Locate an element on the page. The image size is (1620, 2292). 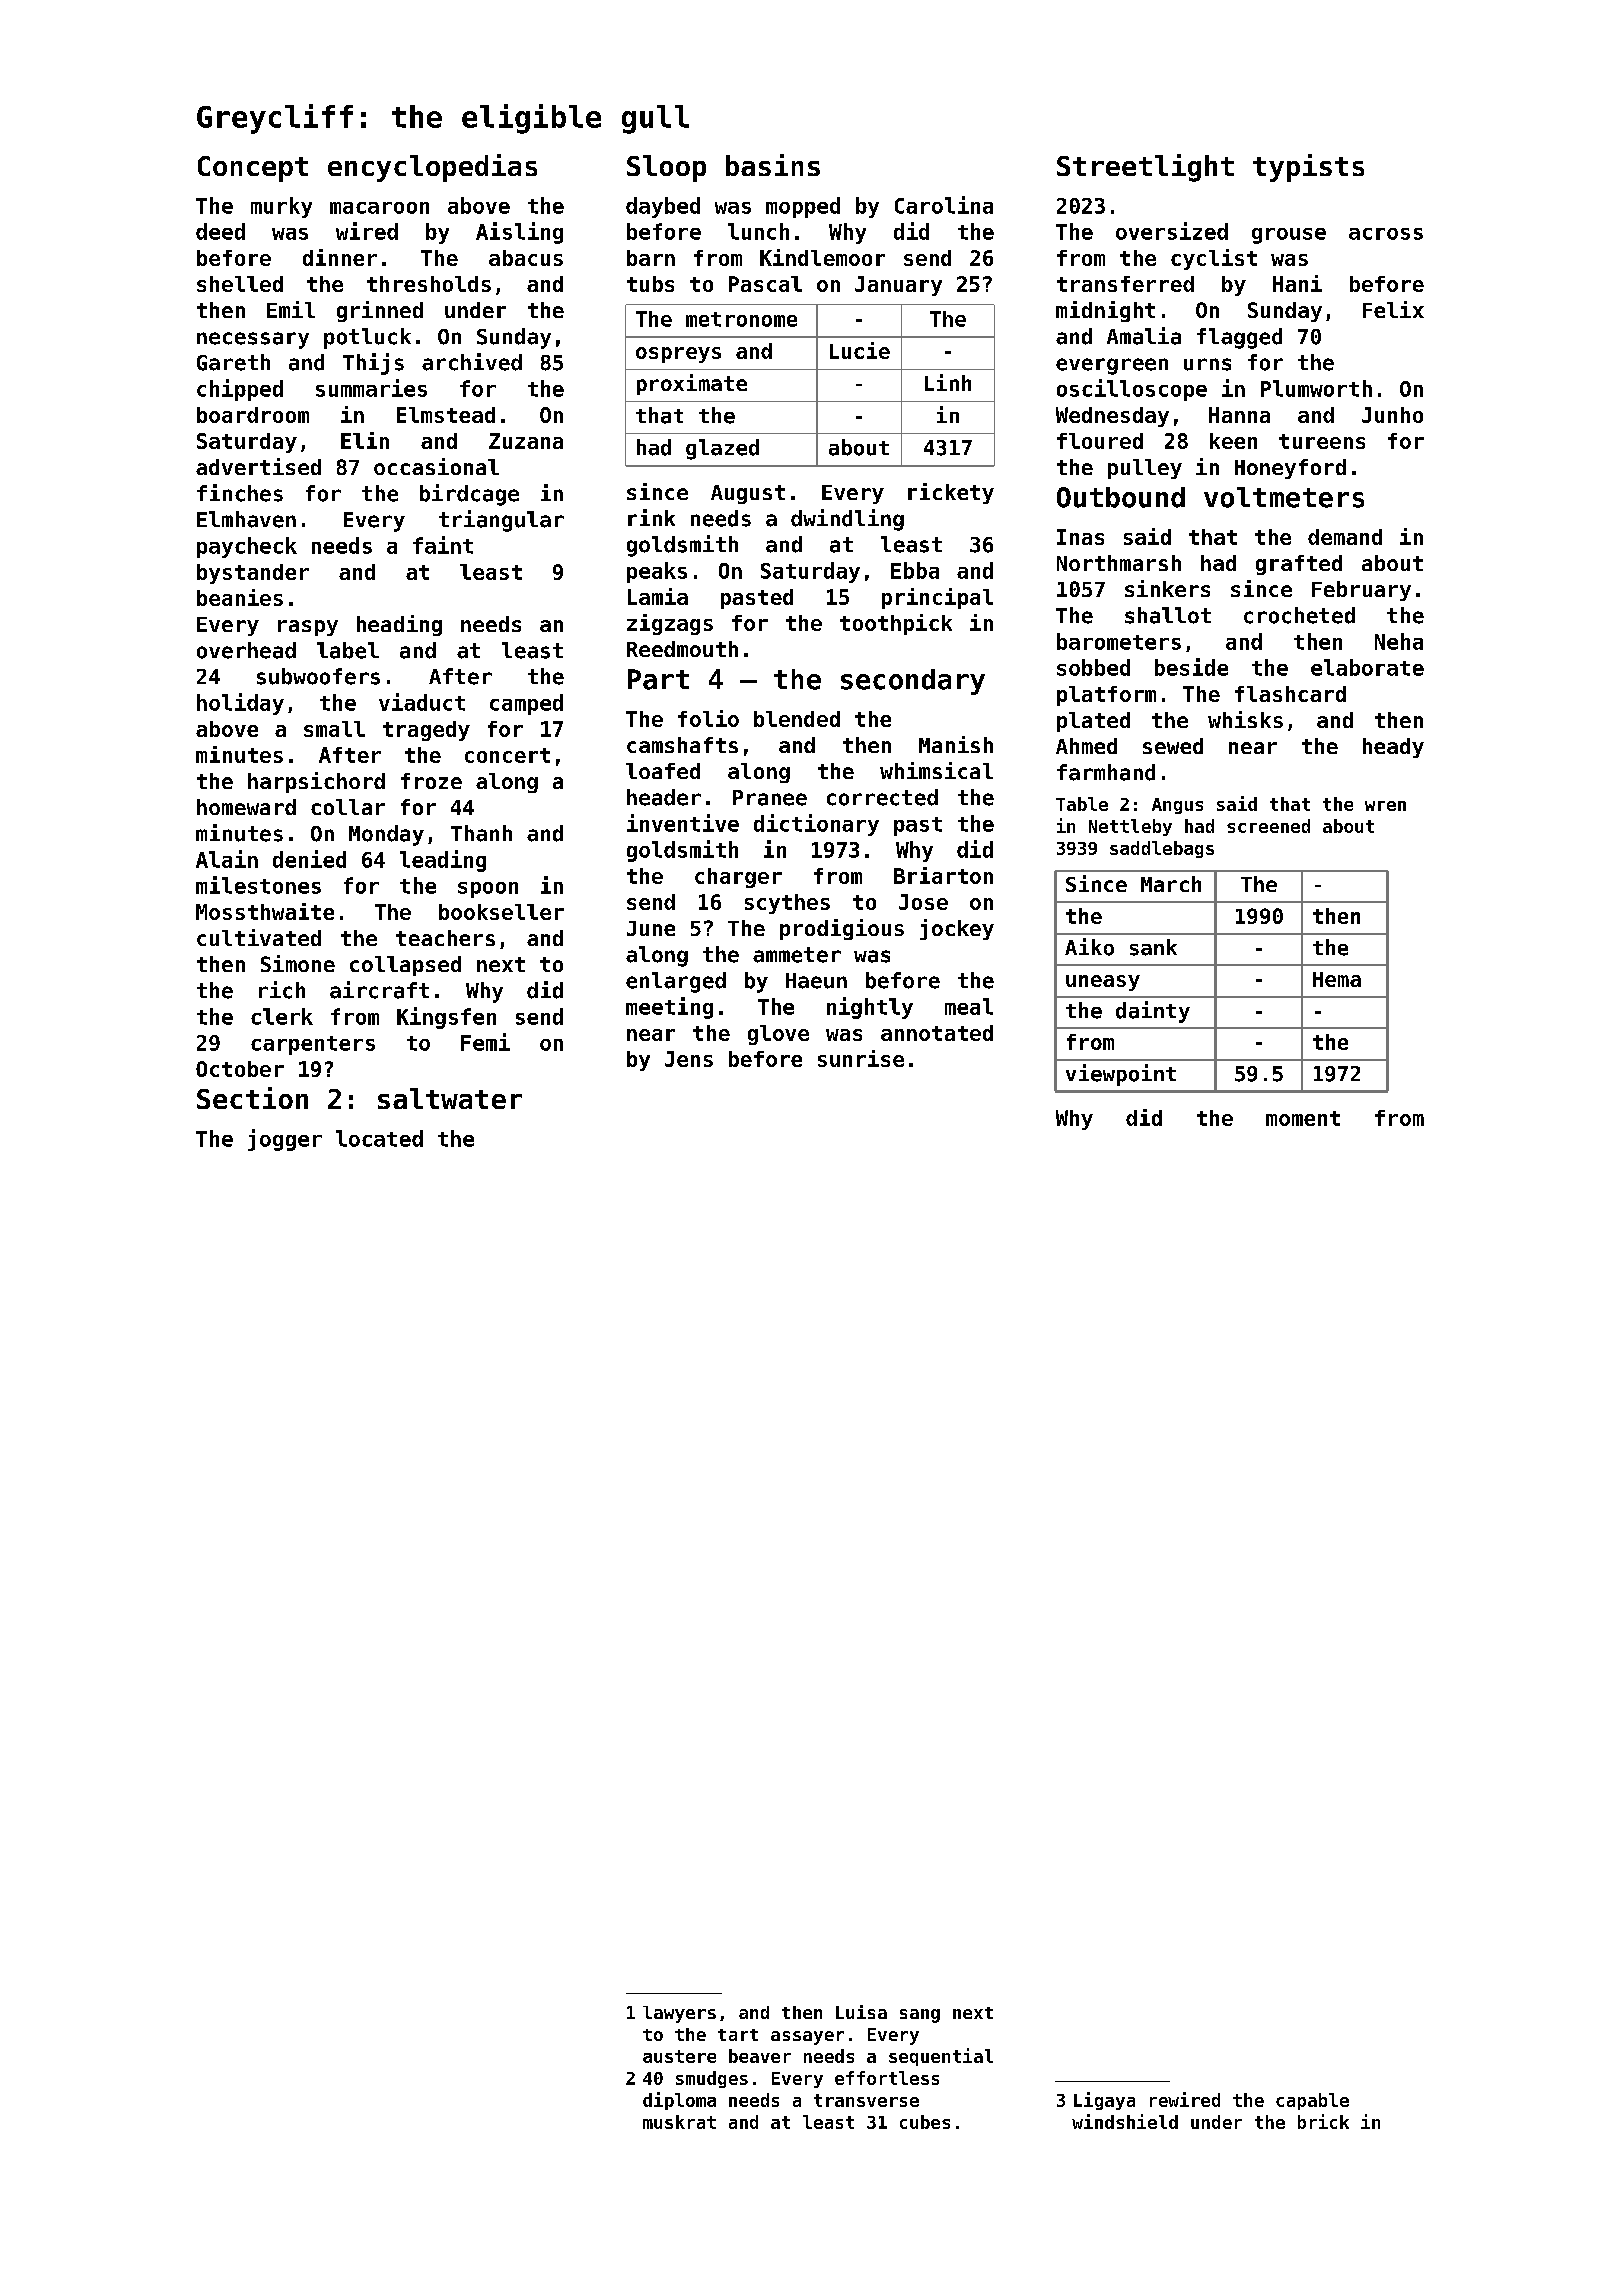
Nettleby is located at coordinates (1130, 827).
